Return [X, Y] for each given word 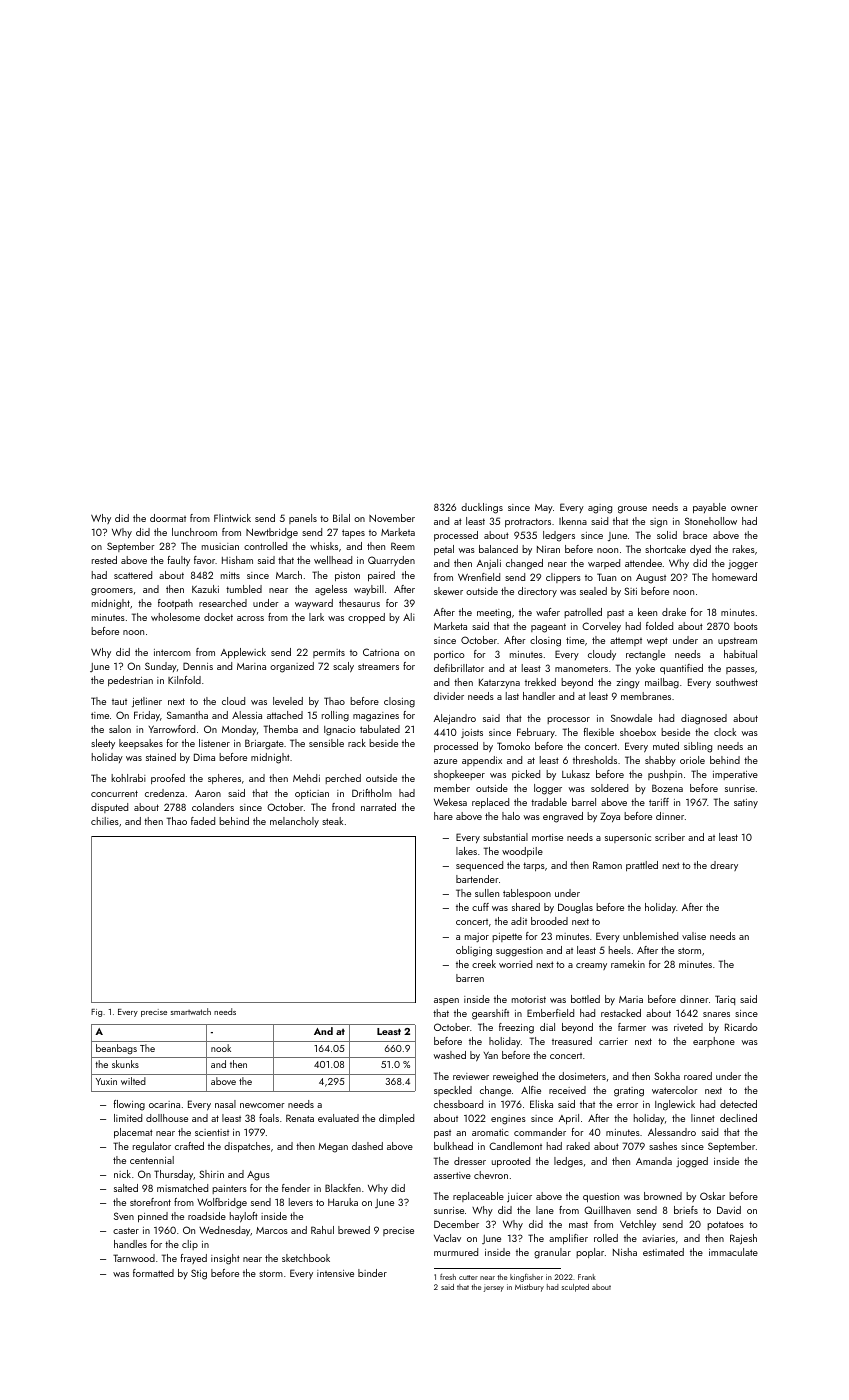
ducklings [482, 508]
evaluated [338, 1118]
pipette [507, 937]
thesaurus [359, 603]
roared [698, 1076]
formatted [153, 1273]
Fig [96, 1013]
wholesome [175, 617]
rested [104, 560]
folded [659, 626]
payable [709, 508]
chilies [105, 821]
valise [694, 936]
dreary [724, 866]
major [477, 937]
